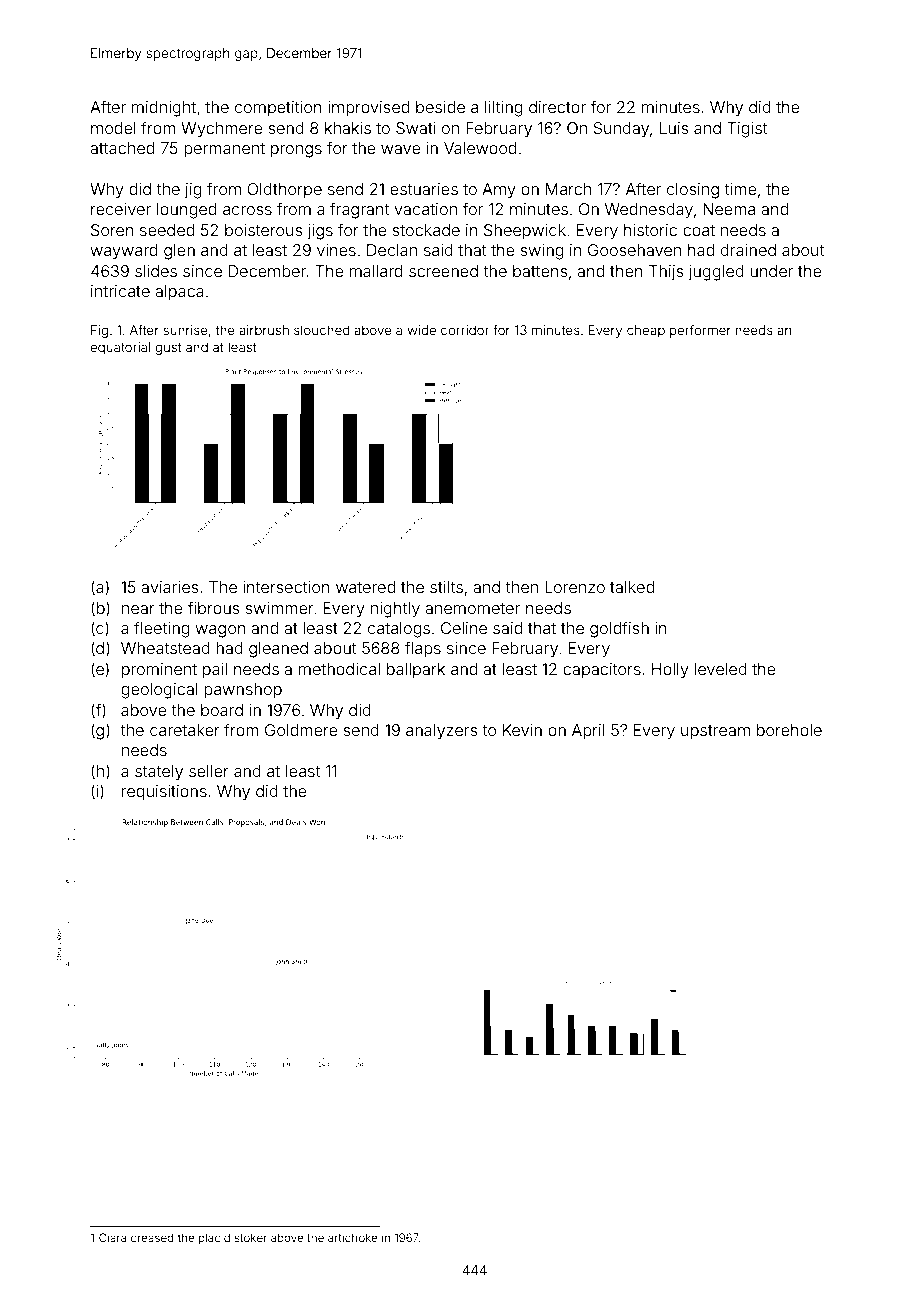 The image size is (924, 1308). What do you see at coordinates (185, 330) in the page?
I see `sunrise` at bounding box center [185, 330].
